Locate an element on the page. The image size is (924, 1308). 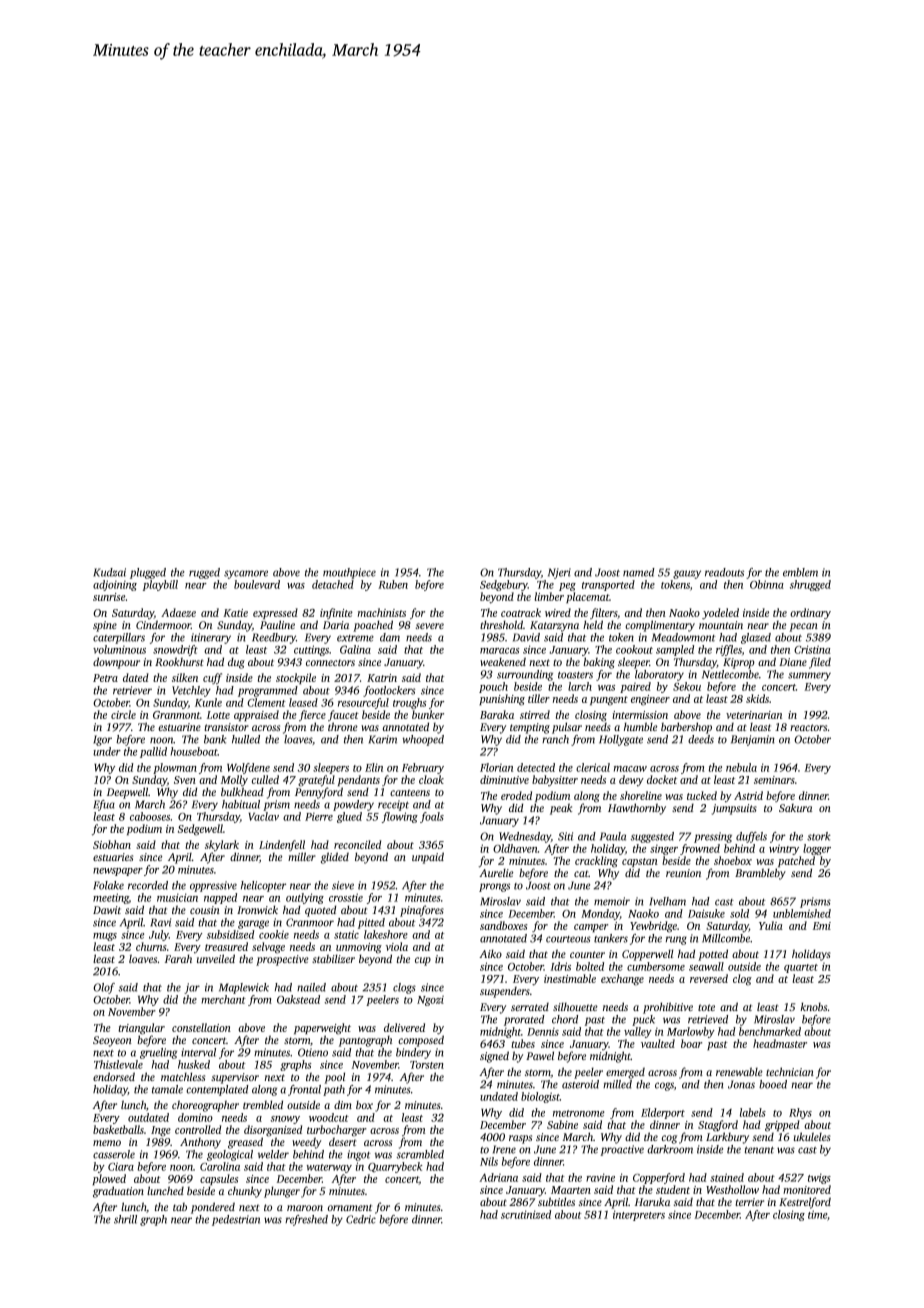
wintry is located at coordinates (784, 849).
